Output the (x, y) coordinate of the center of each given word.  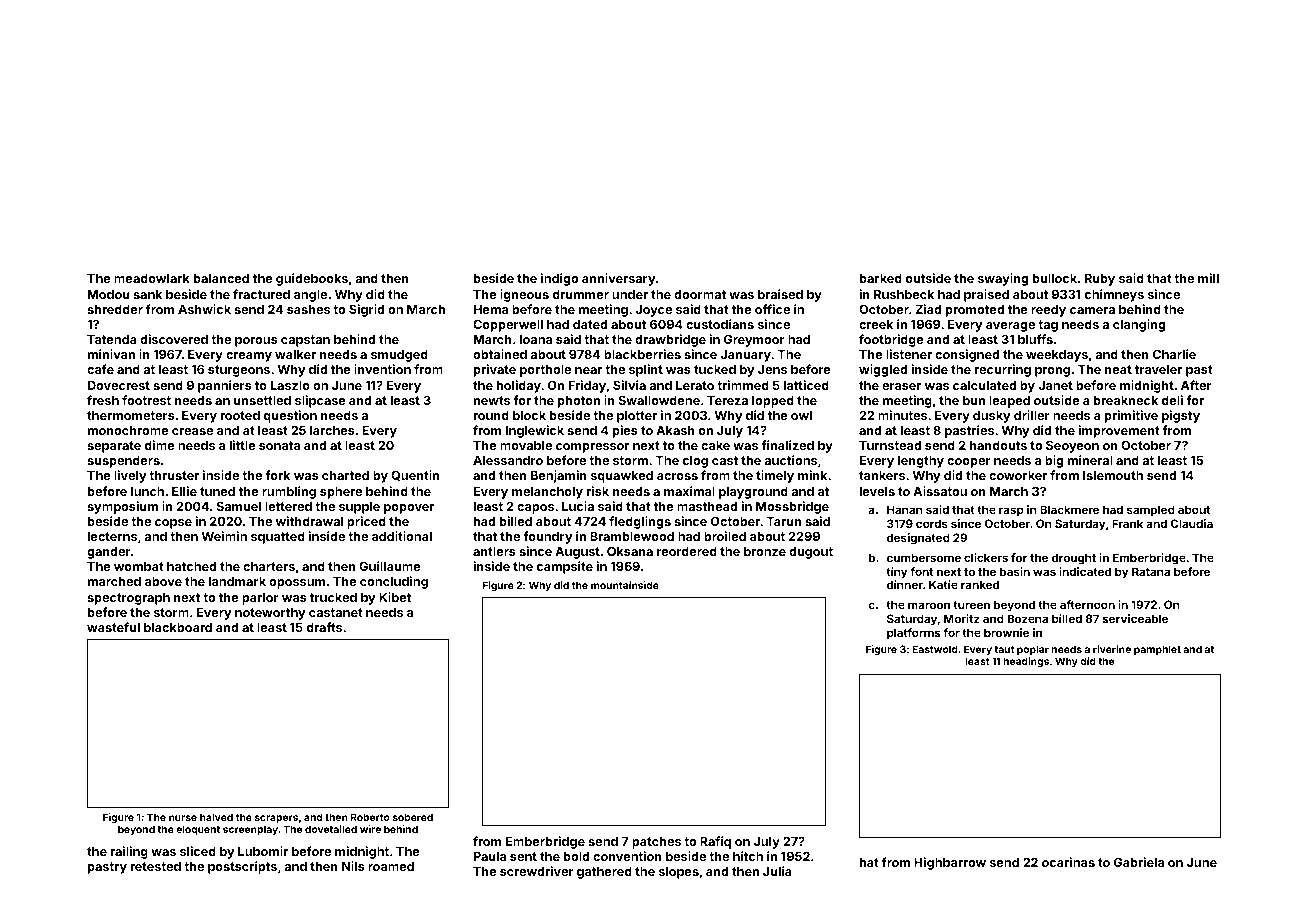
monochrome (128, 430)
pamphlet (1157, 650)
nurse (183, 818)
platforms (913, 634)
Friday (587, 386)
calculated (984, 385)
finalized (787, 445)
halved (216, 817)
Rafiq (715, 842)
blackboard (178, 627)
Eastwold (935, 649)
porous (256, 342)
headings (1026, 662)
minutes (902, 415)
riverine (1112, 649)
